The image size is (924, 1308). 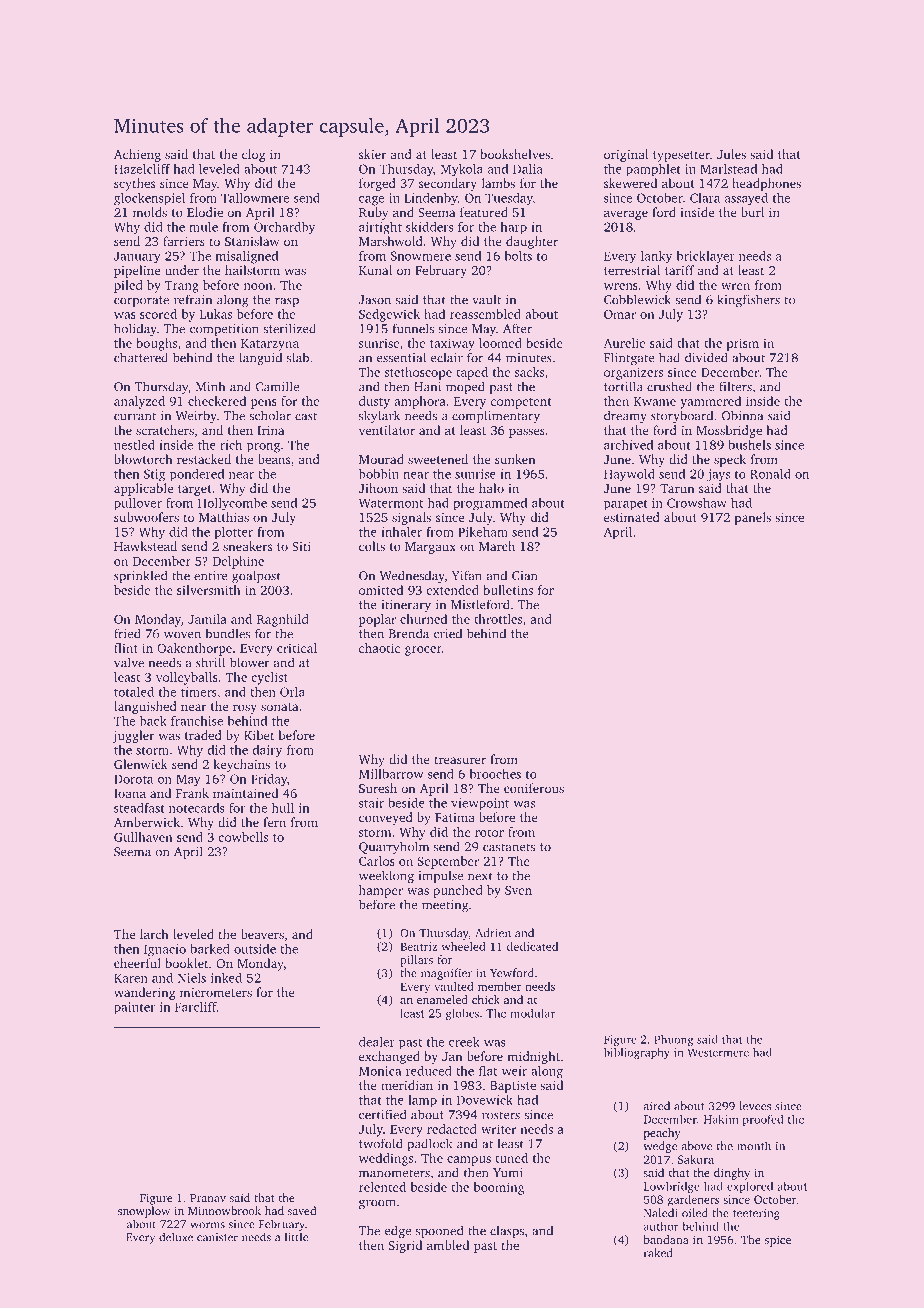 I want to click on Haywold, so click(x=629, y=475).
